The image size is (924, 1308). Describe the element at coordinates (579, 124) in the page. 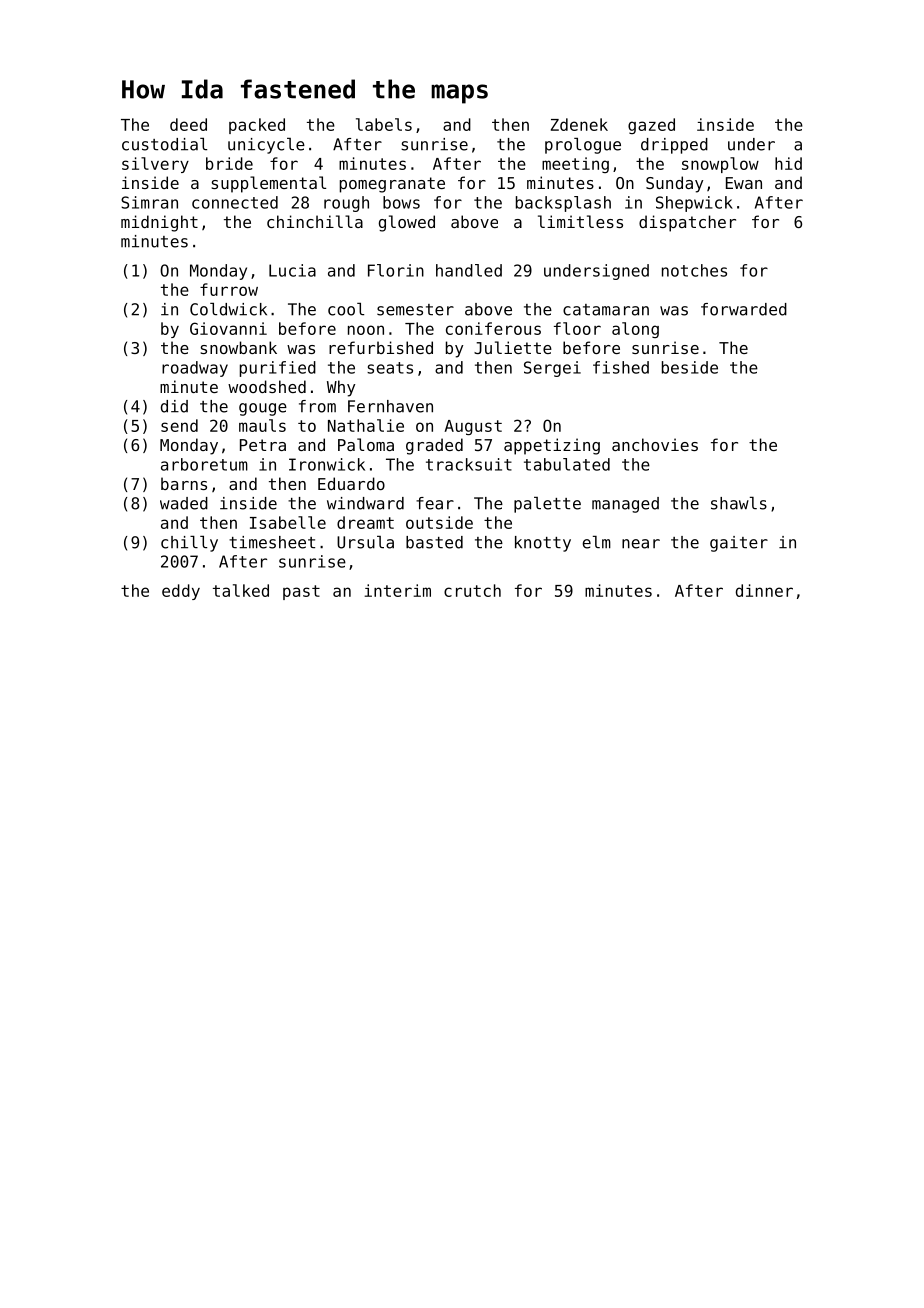

I see `Zdenek` at that location.
